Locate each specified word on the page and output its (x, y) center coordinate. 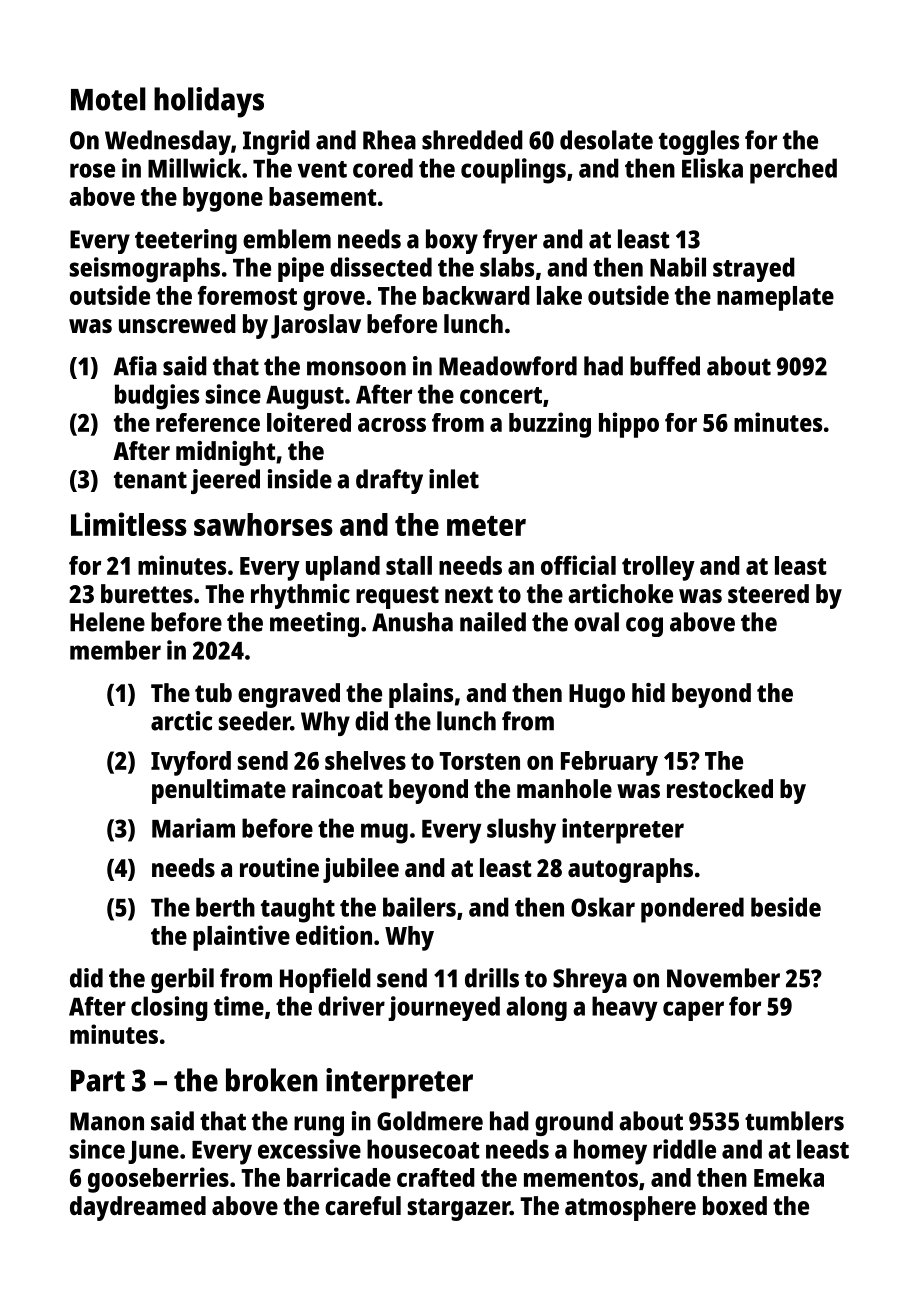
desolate (606, 140)
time (239, 1006)
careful (363, 1205)
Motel (108, 99)
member (115, 650)
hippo (629, 425)
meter (486, 526)
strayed (754, 269)
